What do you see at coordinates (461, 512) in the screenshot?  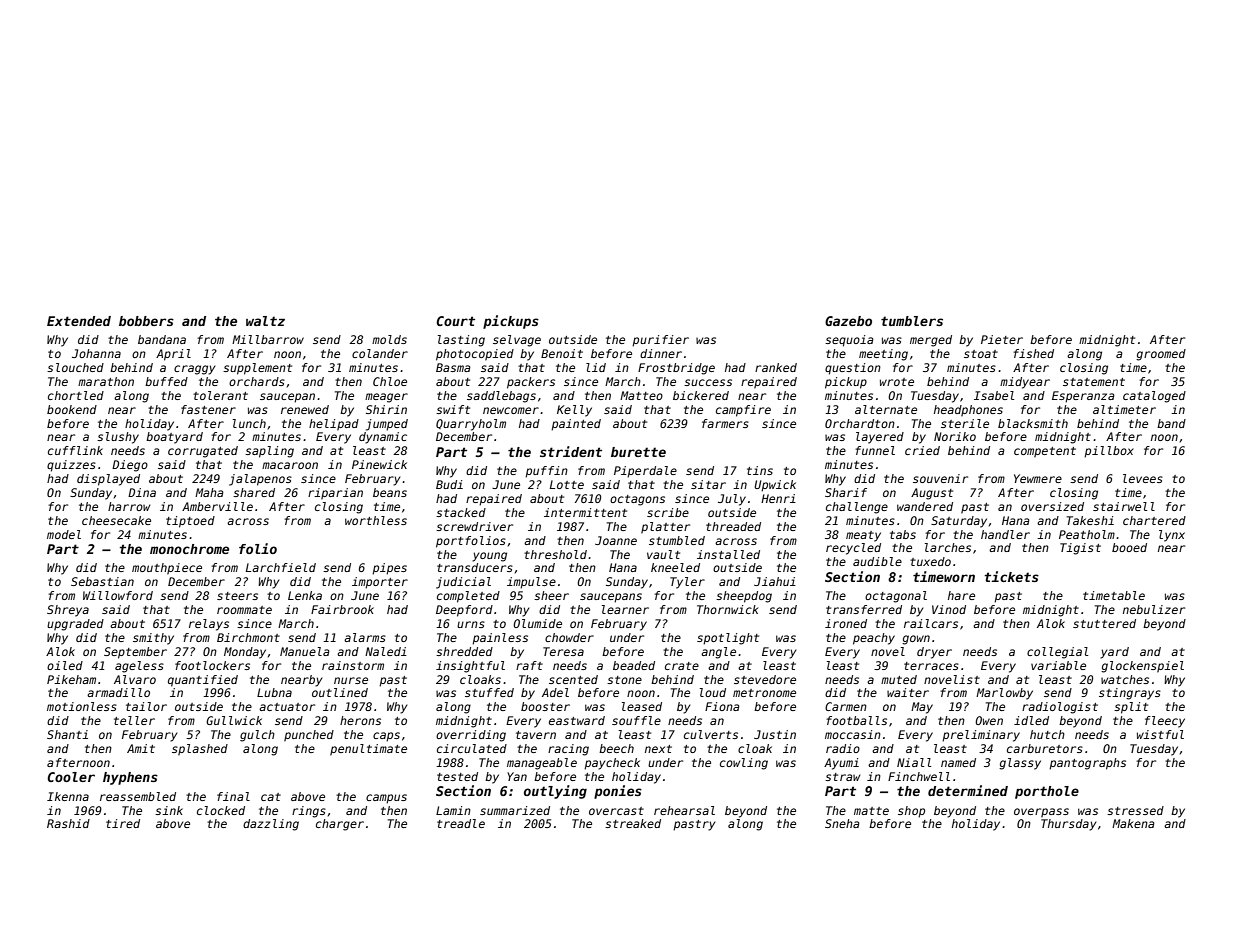 I see `stacked` at bounding box center [461, 512].
